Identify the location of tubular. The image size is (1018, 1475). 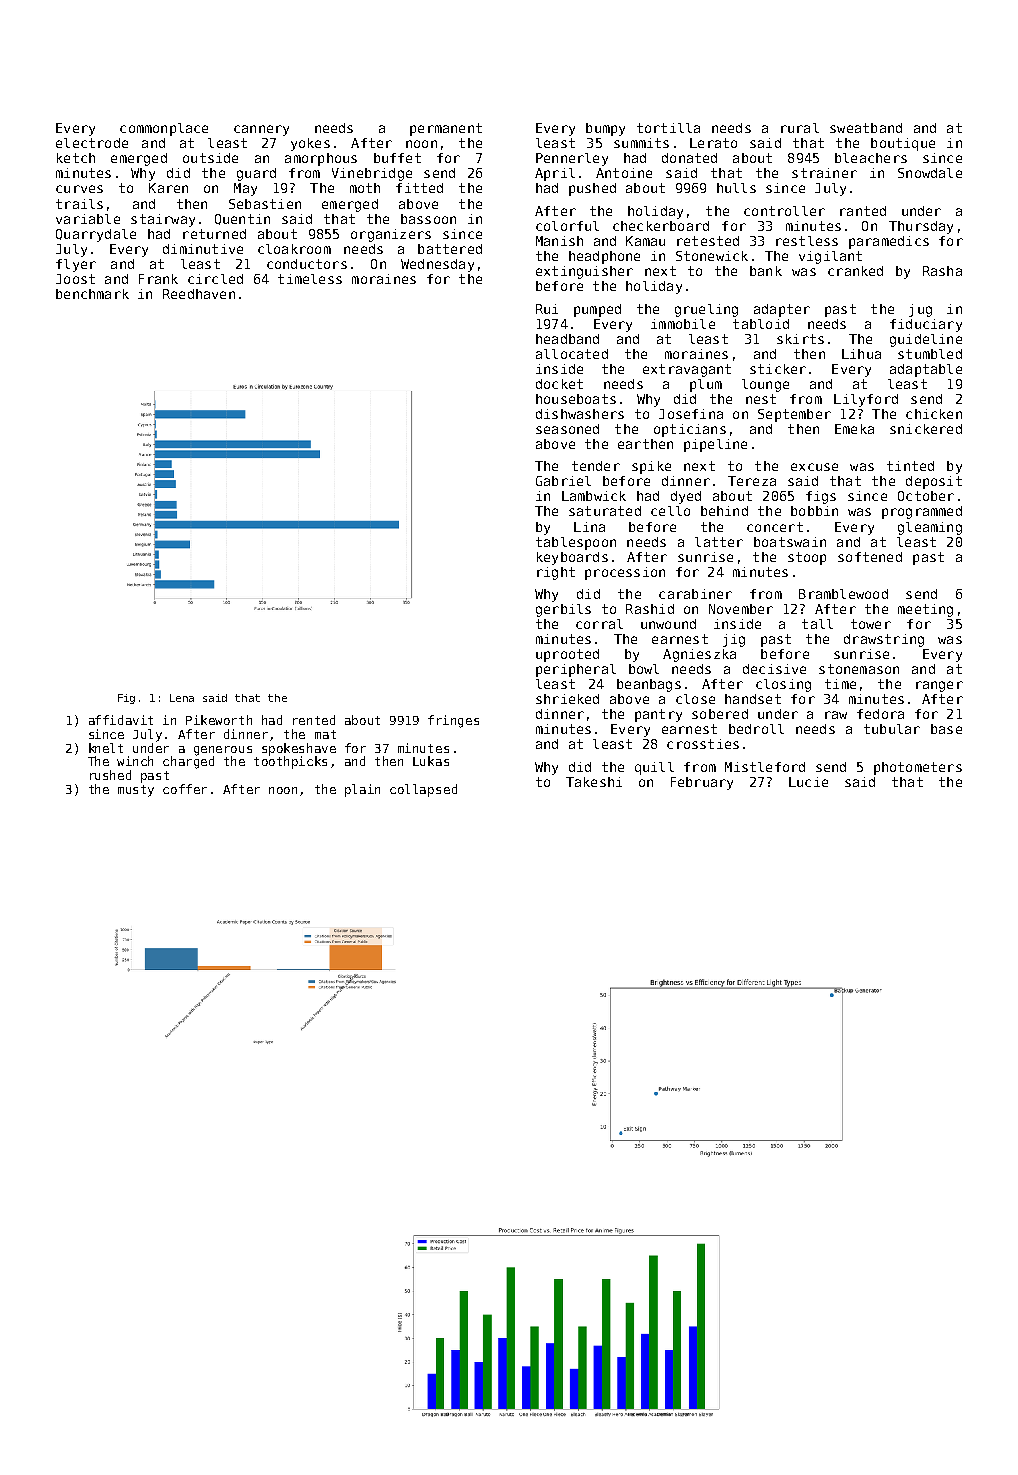
(892, 729).
